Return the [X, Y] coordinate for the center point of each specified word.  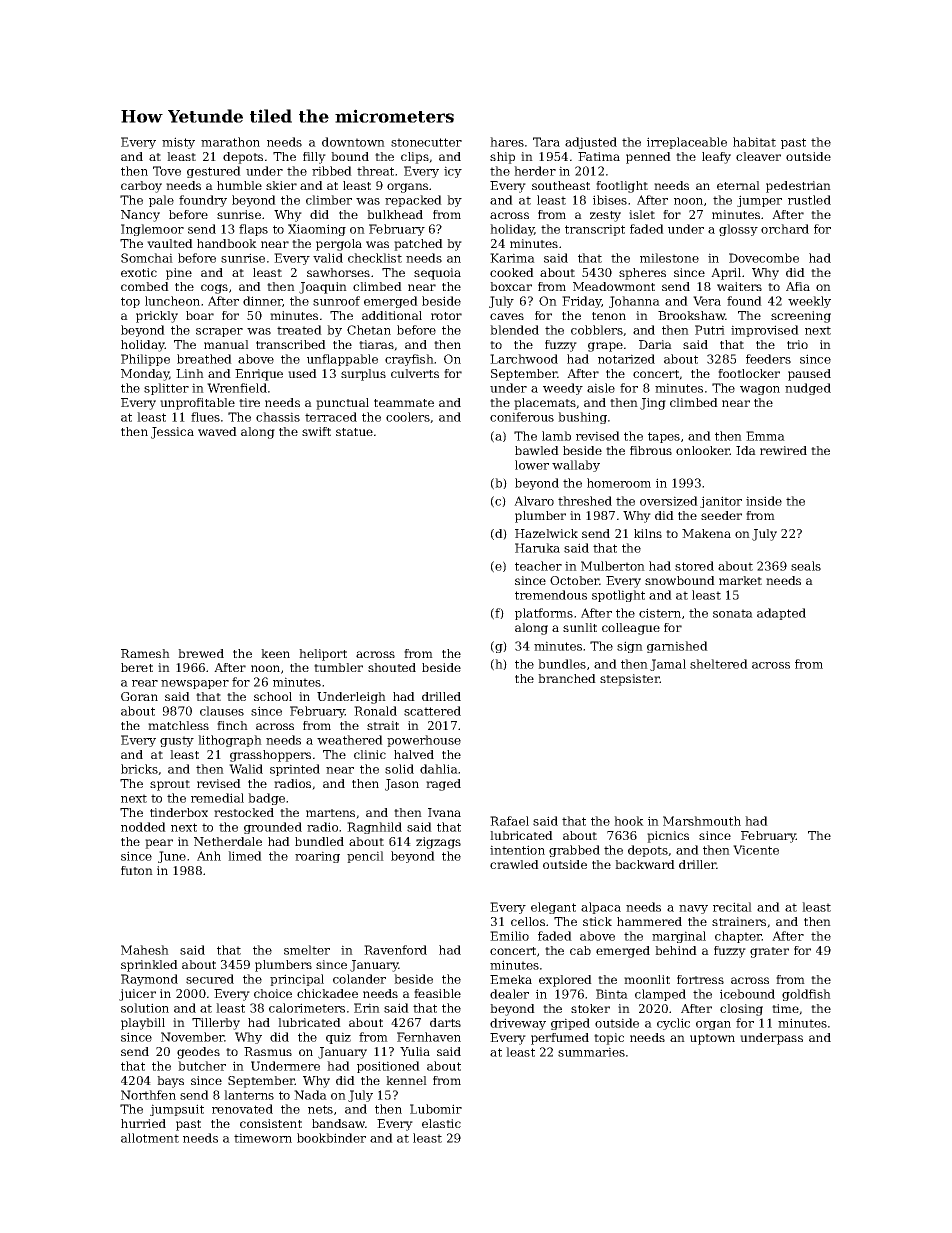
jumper [759, 201]
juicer [137, 995]
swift [316, 431]
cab [580, 950]
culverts [415, 373]
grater [769, 952]
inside [764, 501]
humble [239, 185]
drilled [441, 696]
